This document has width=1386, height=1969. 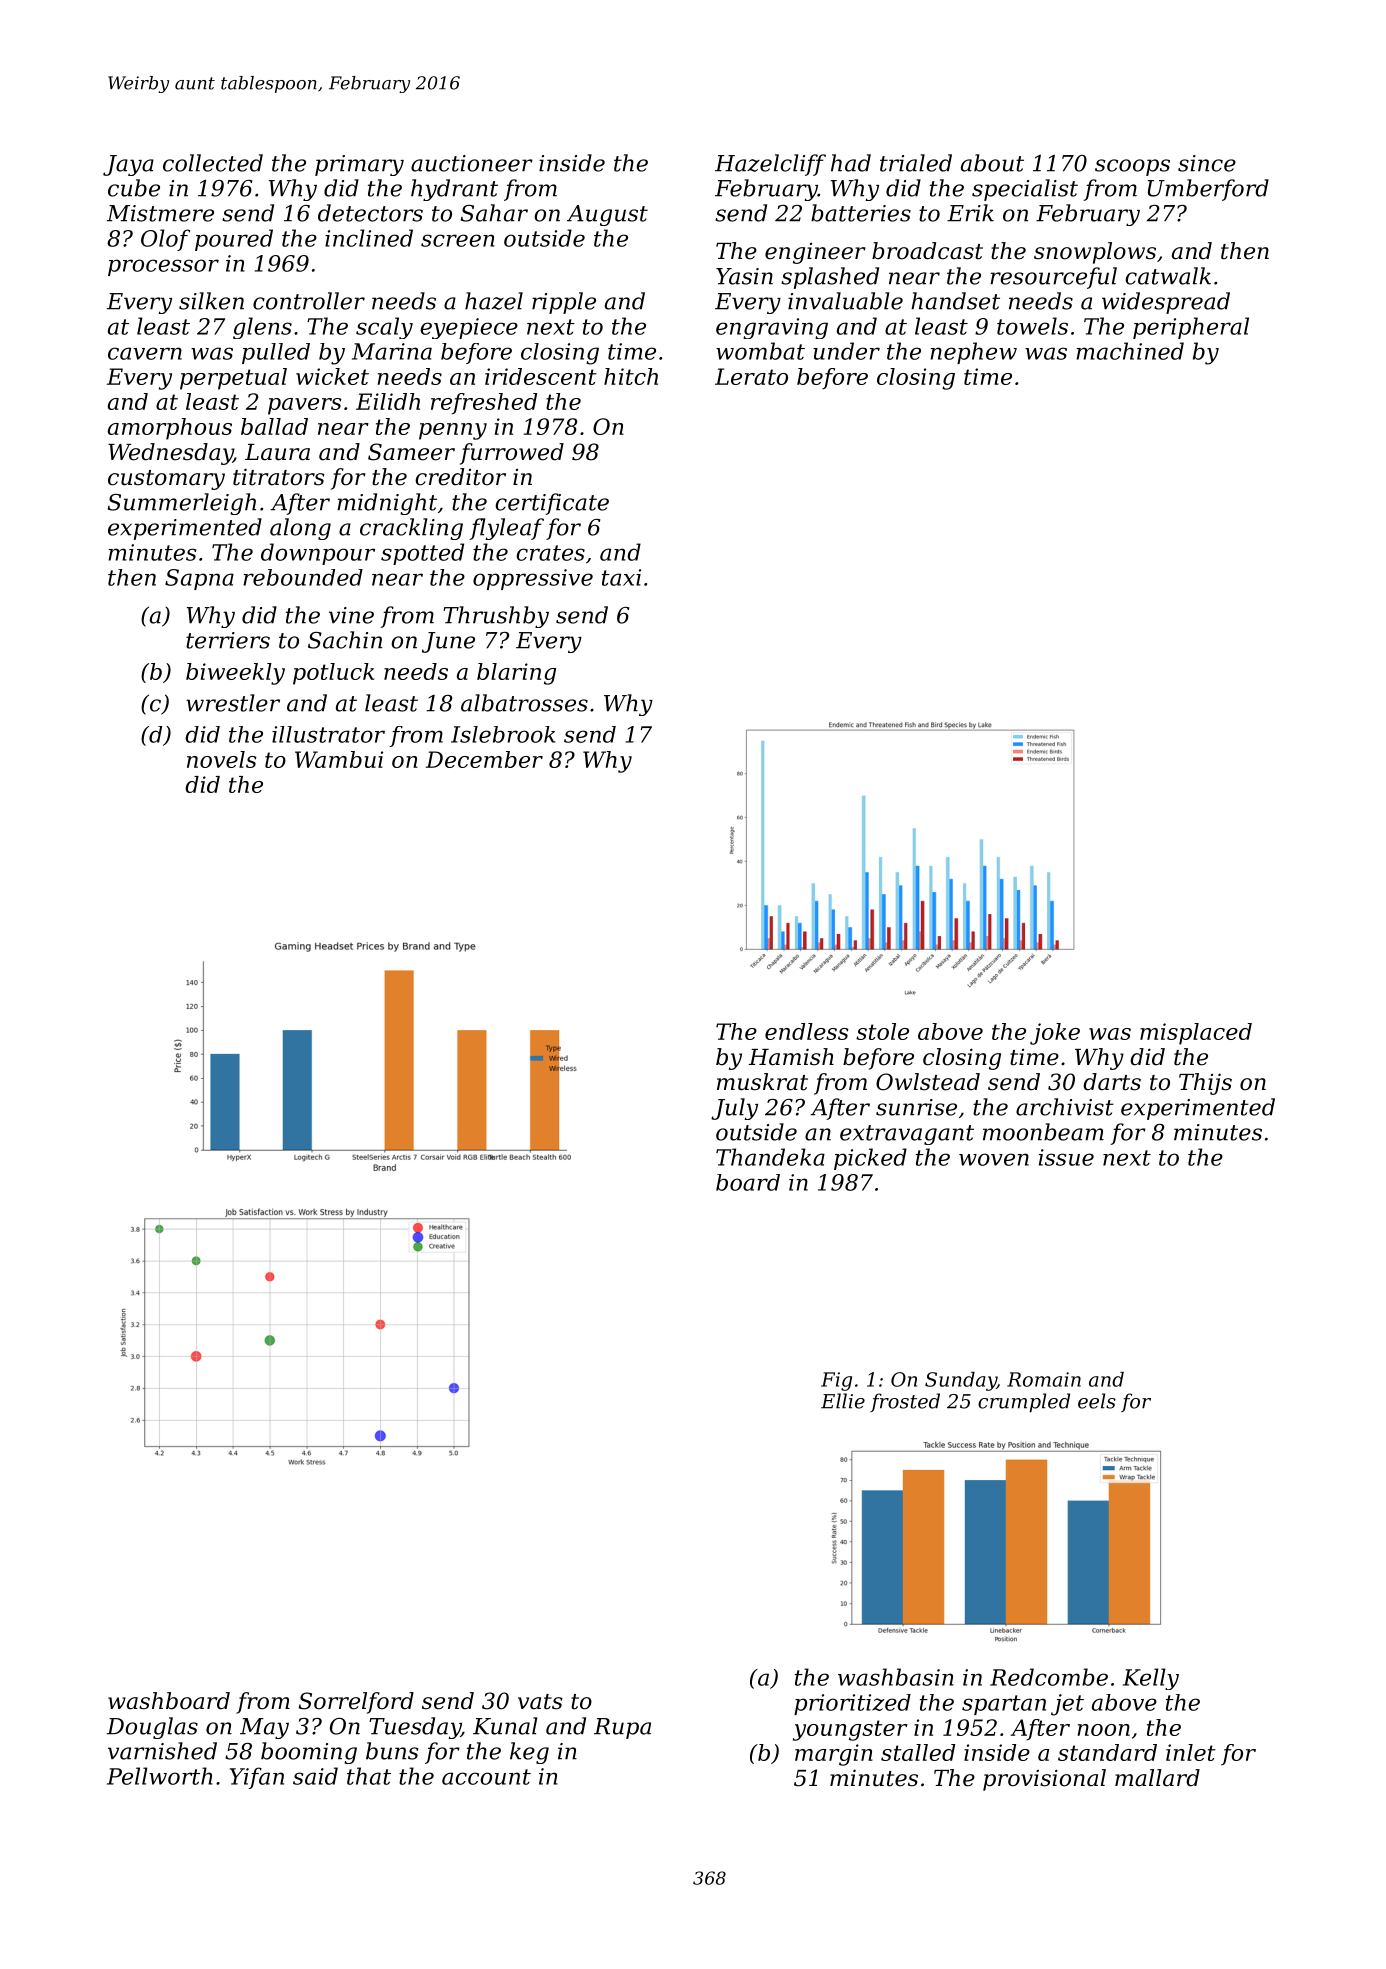 What do you see at coordinates (762, 1082) in the document?
I see `muskrat` at bounding box center [762, 1082].
